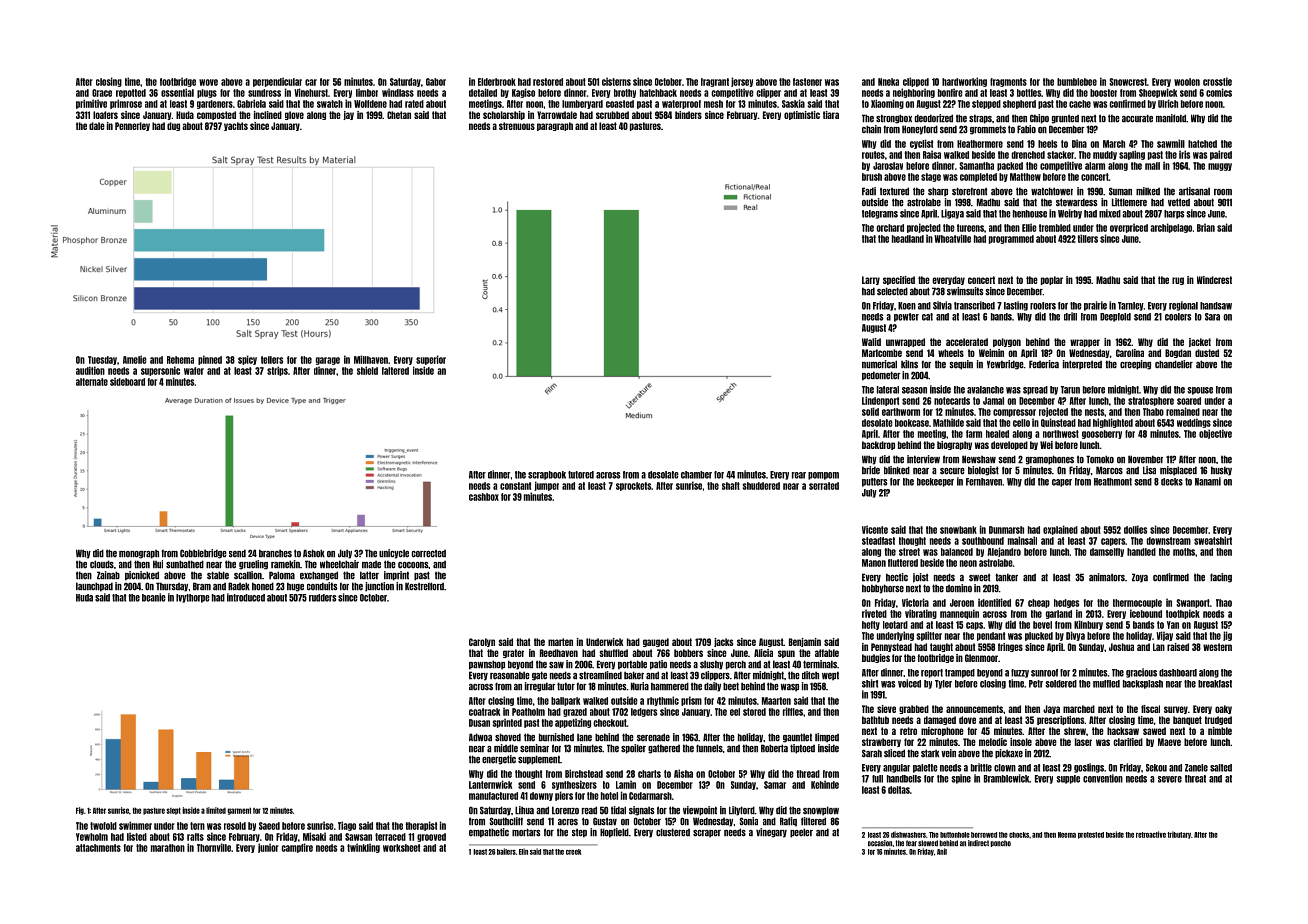 Image resolution: width=1308 pixels, height=924 pixels. What do you see at coordinates (173, 811) in the screenshot?
I see `slept` at bounding box center [173, 811].
